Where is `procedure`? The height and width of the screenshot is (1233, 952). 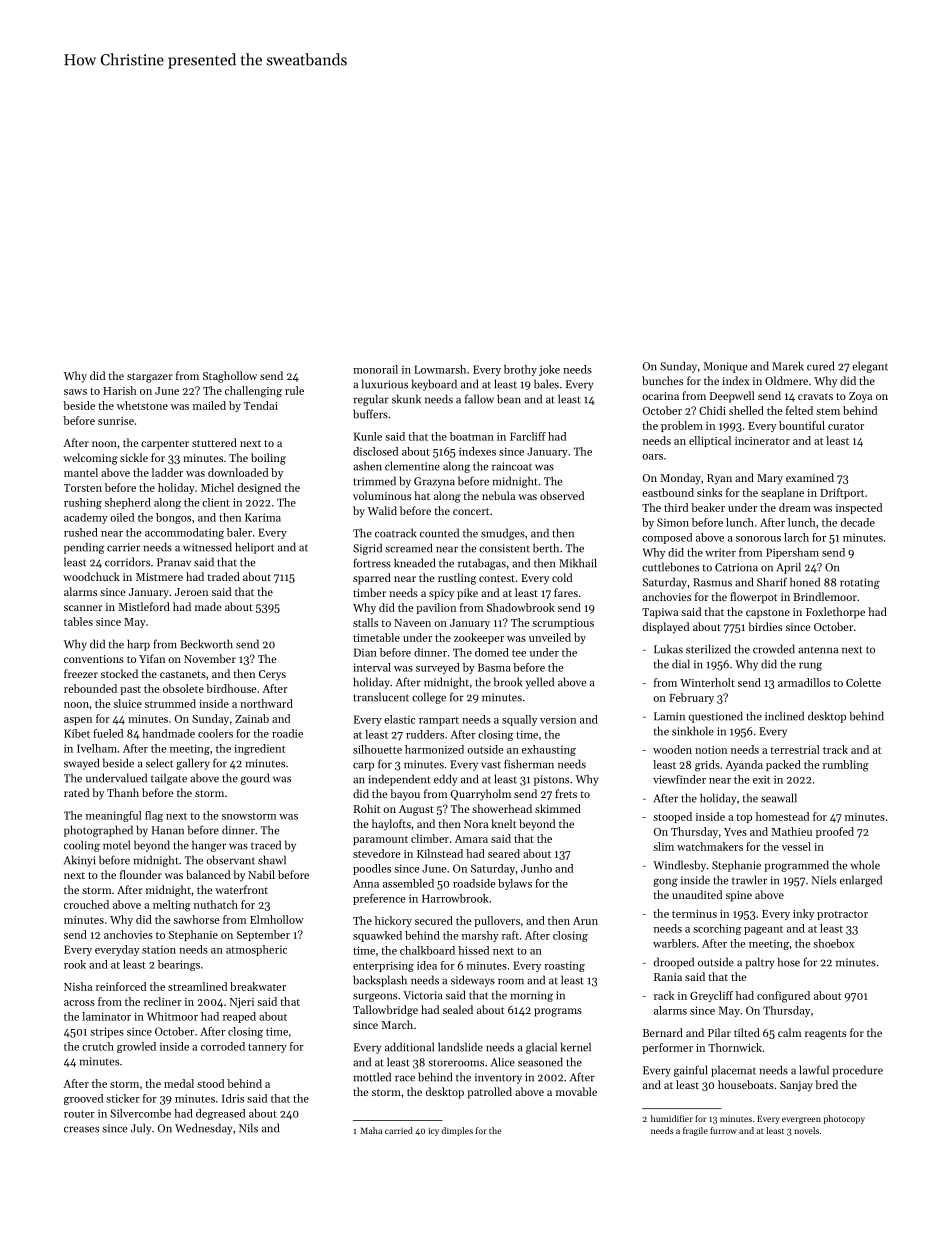 procedure is located at coordinates (857, 1071).
